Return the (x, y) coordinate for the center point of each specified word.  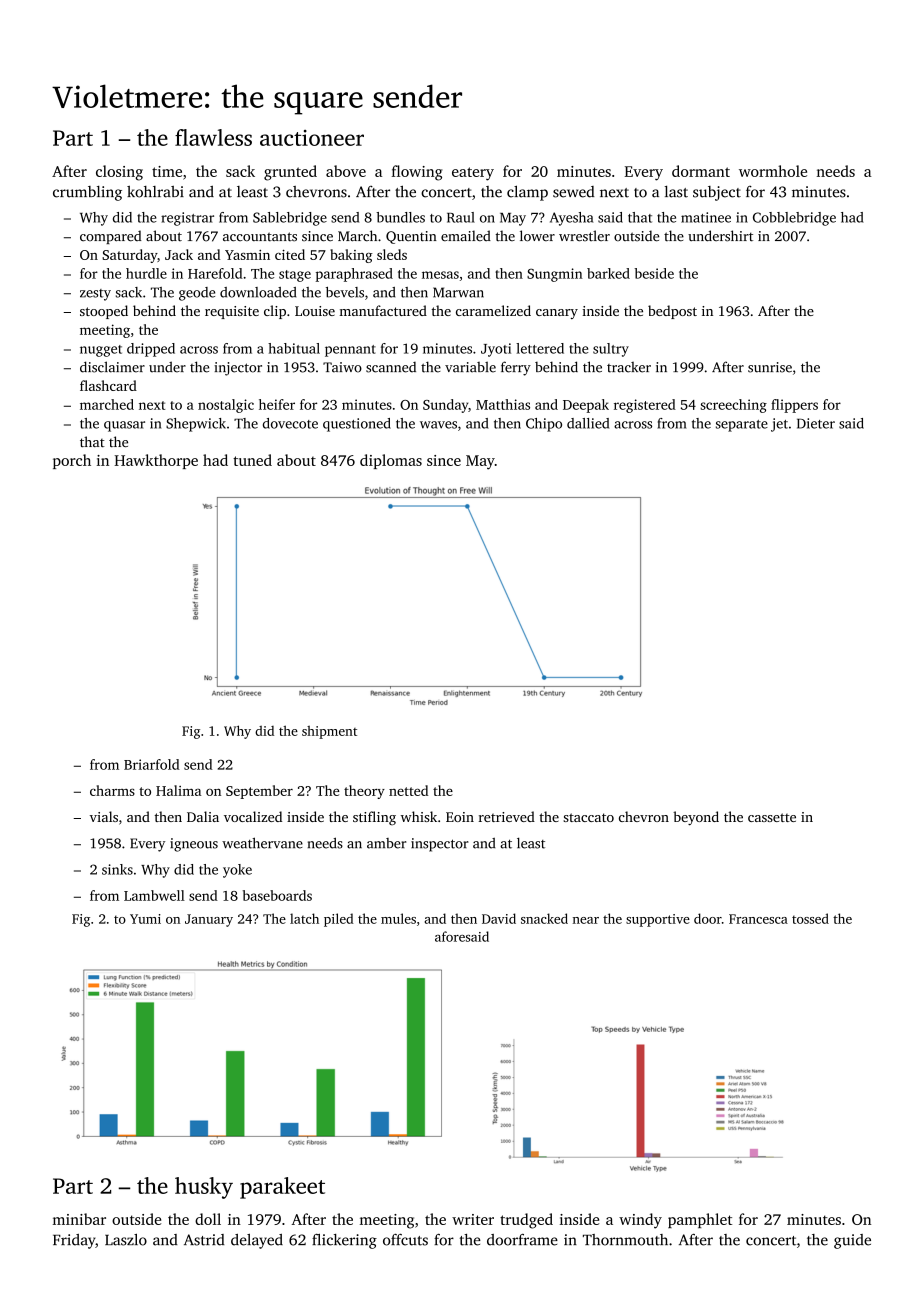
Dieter (816, 423)
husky (204, 1188)
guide (852, 1241)
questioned (357, 425)
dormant (701, 171)
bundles (400, 217)
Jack (179, 254)
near (586, 920)
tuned (252, 460)
